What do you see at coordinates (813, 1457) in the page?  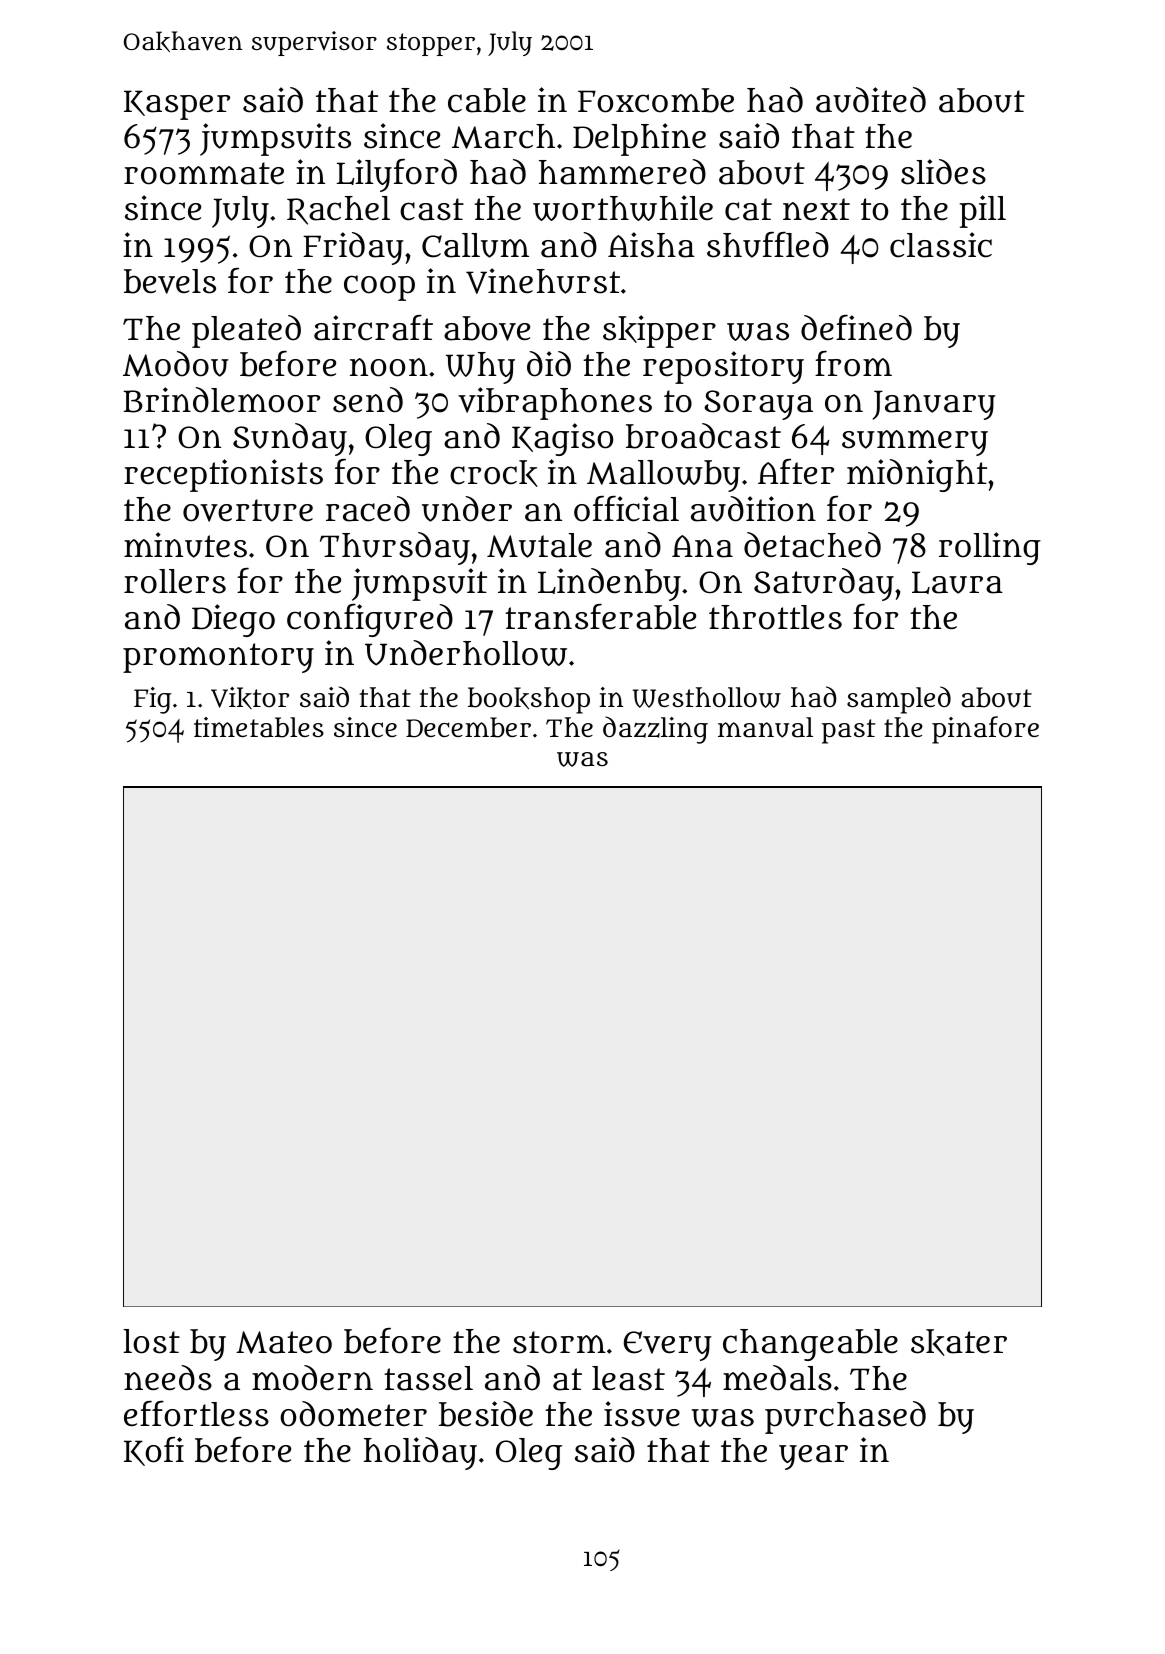 I see `year` at bounding box center [813, 1457].
